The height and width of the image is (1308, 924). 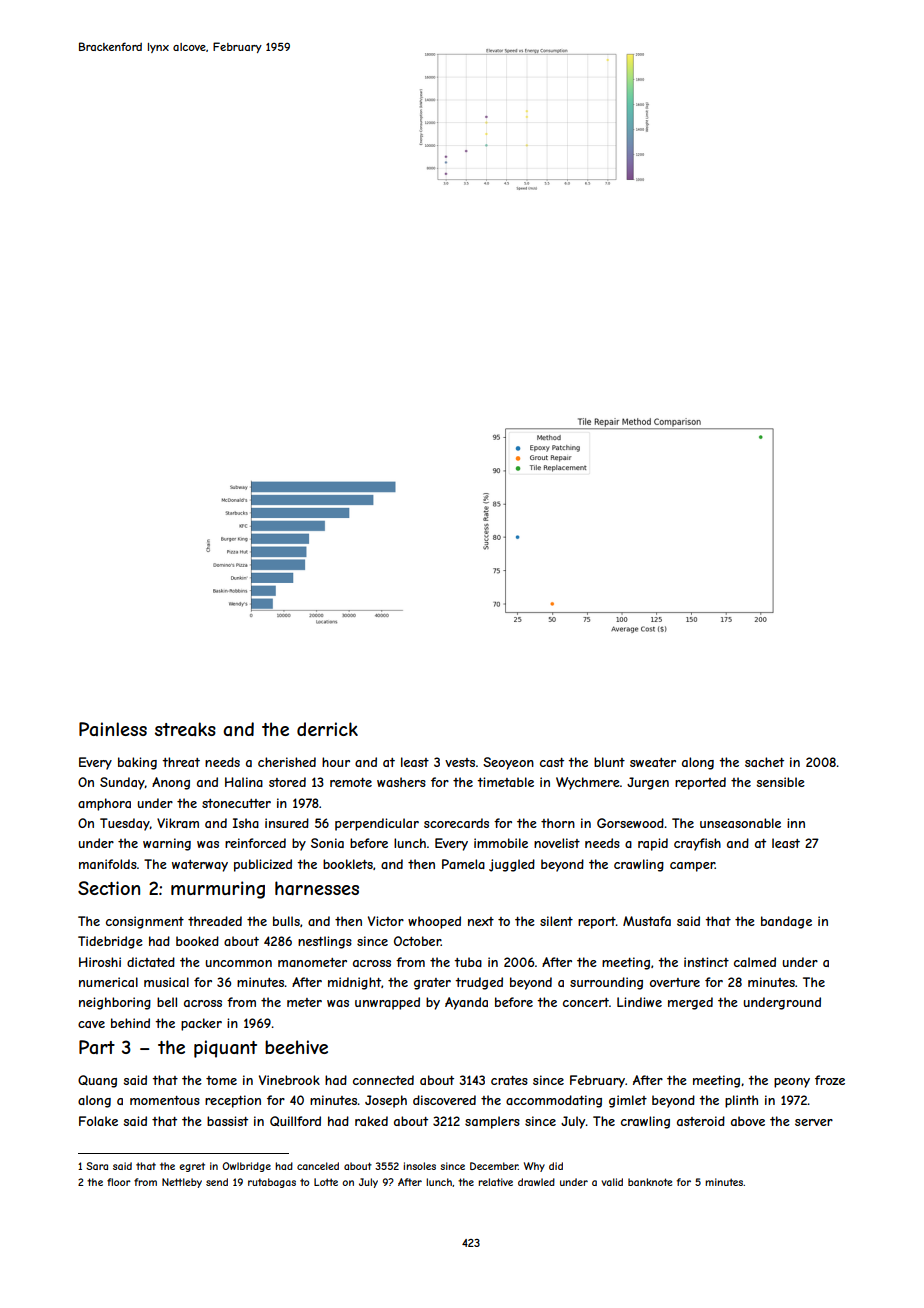 What do you see at coordinates (606, 983) in the image?
I see `surrounding` at bounding box center [606, 983].
